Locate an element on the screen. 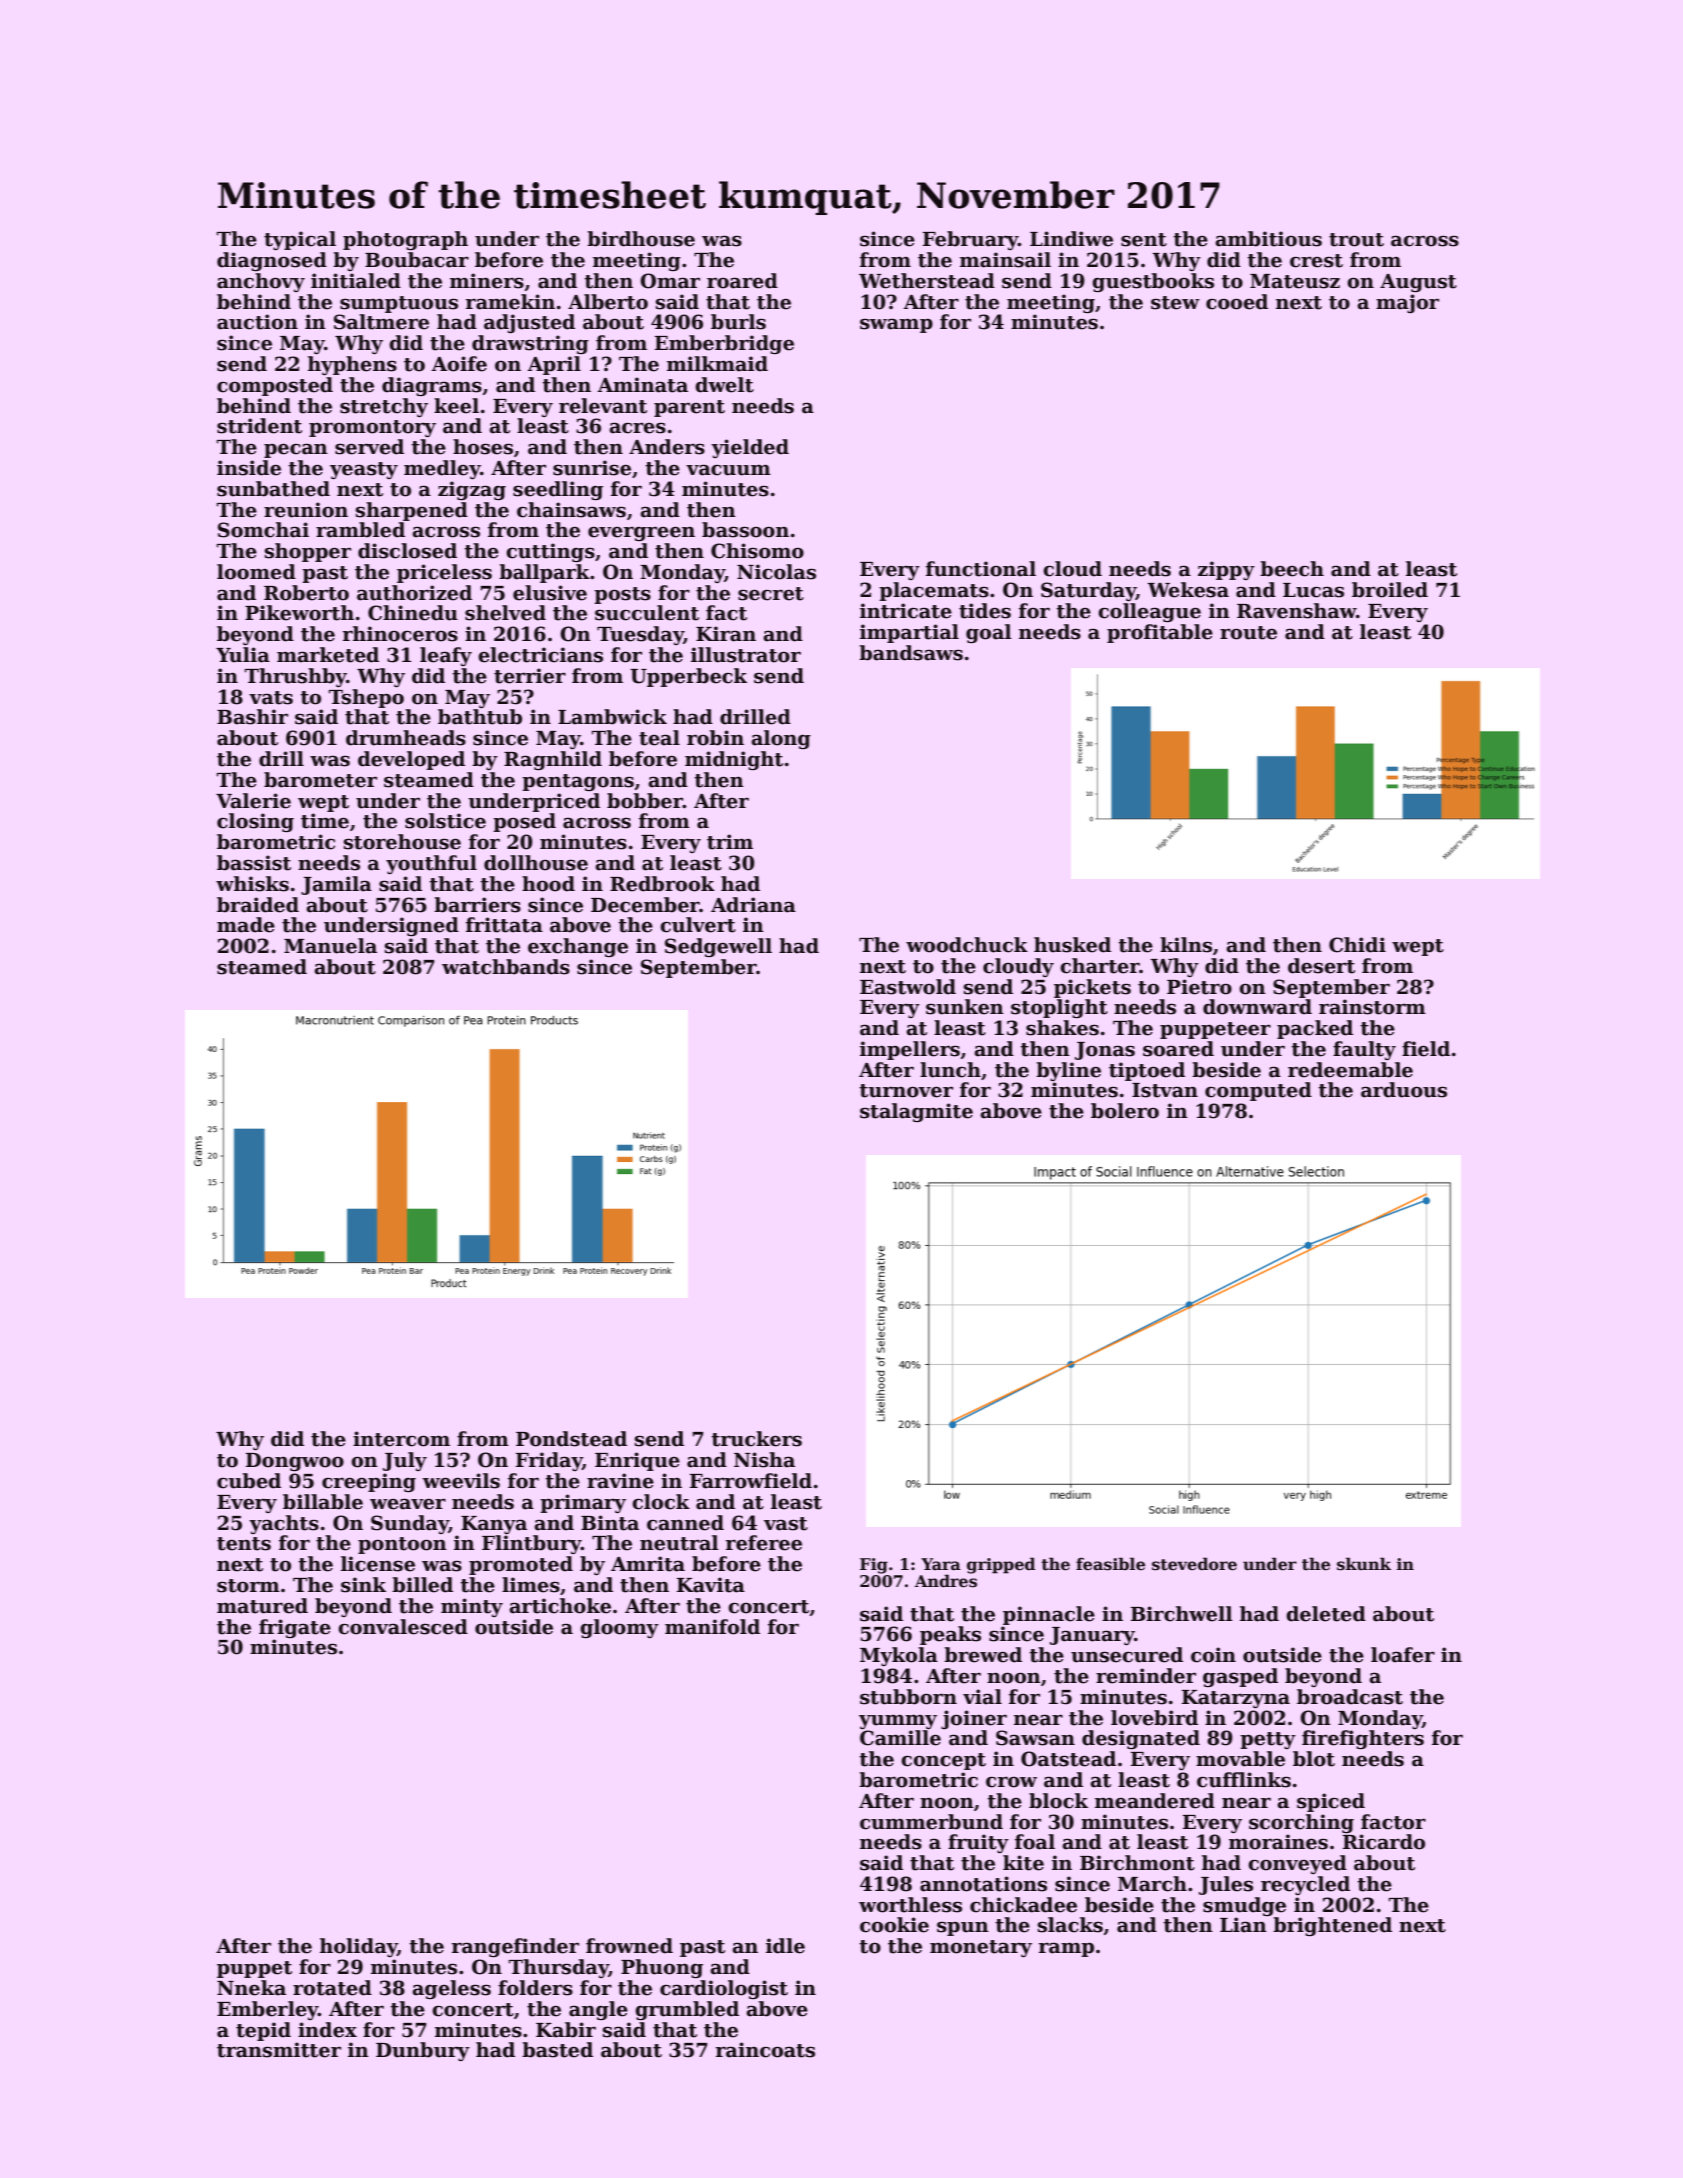 This screenshot has width=1683, height=2178. weaver is located at coordinates (408, 1504).
